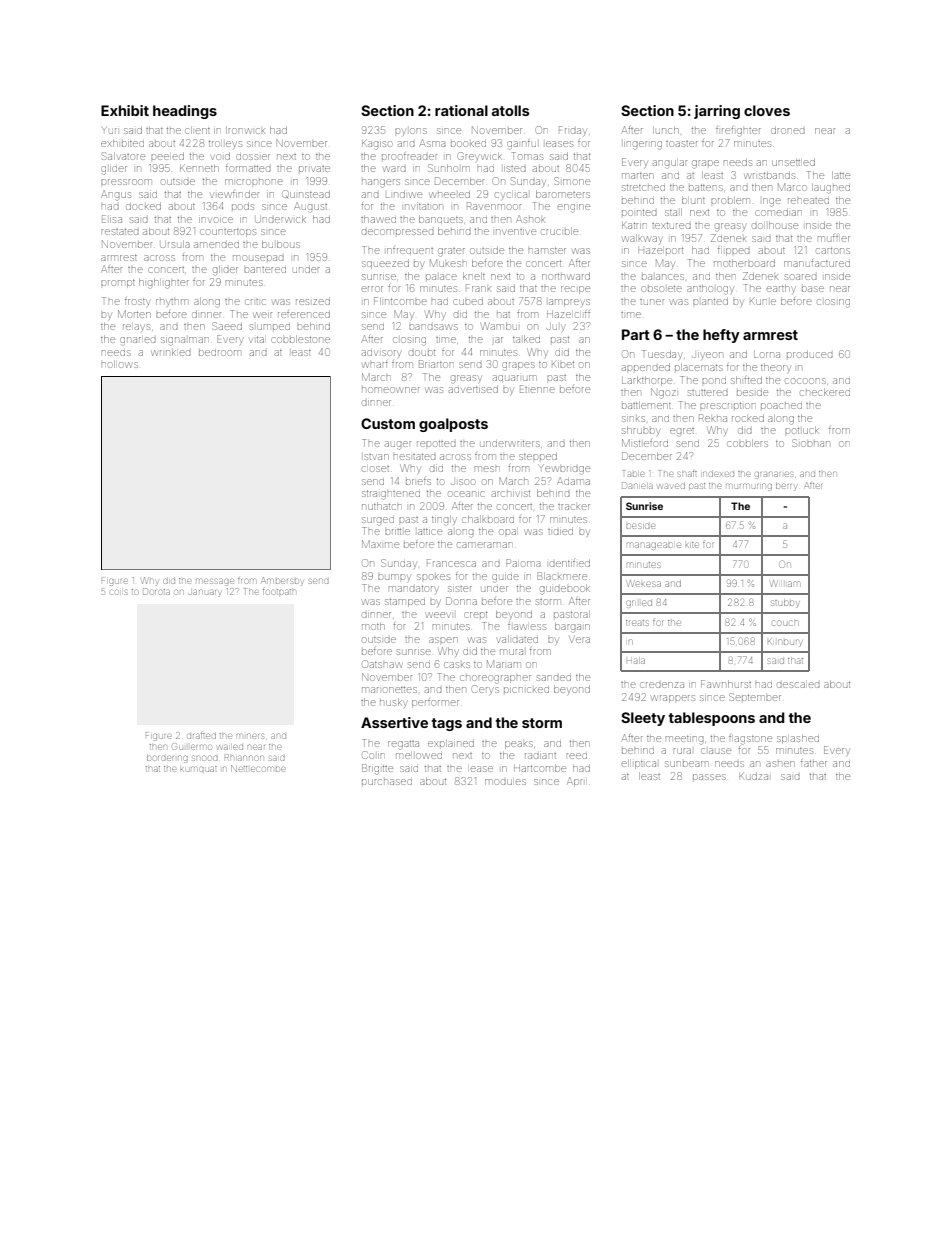 Image resolution: width=952 pixels, height=1233 pixels. I want to click on stamped, so click(405, 603).
